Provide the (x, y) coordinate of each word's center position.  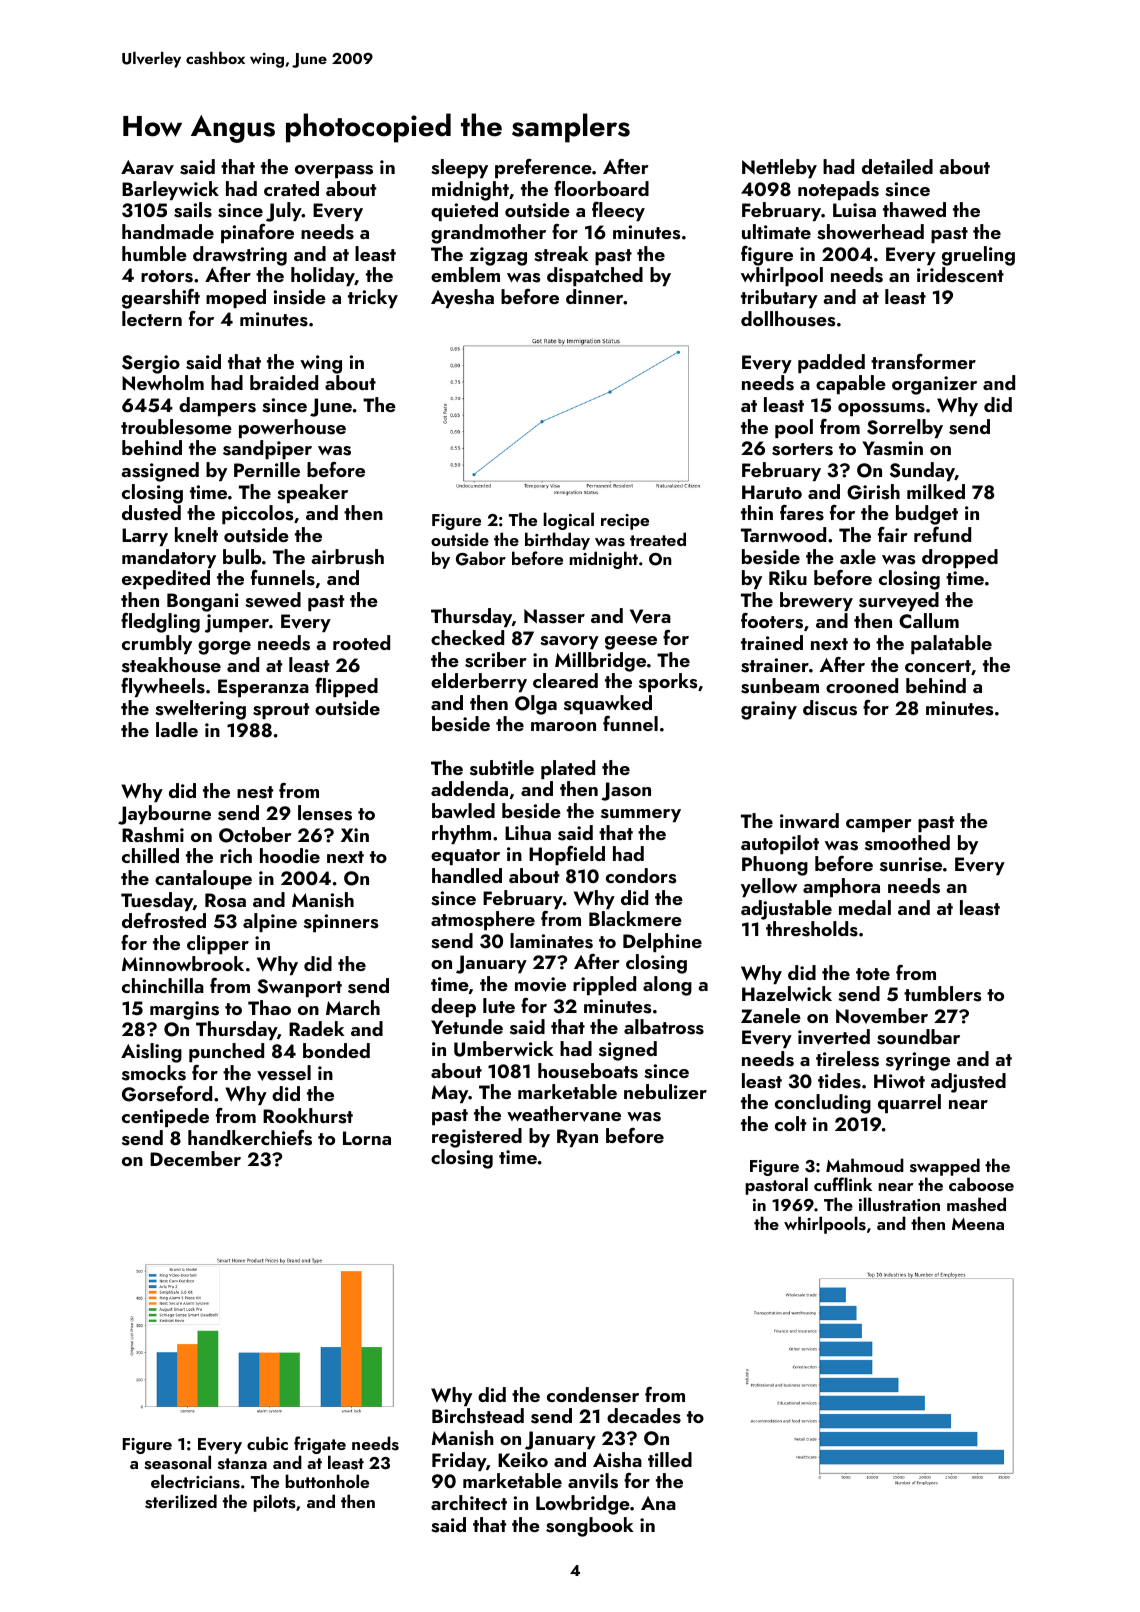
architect (469, 1502)
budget (927, 515)
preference (543, 168)
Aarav (147, 167)
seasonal (177, 1462)
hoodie (290, 855)
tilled (670, 1459)
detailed (897, 166)
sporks (668, 682)
